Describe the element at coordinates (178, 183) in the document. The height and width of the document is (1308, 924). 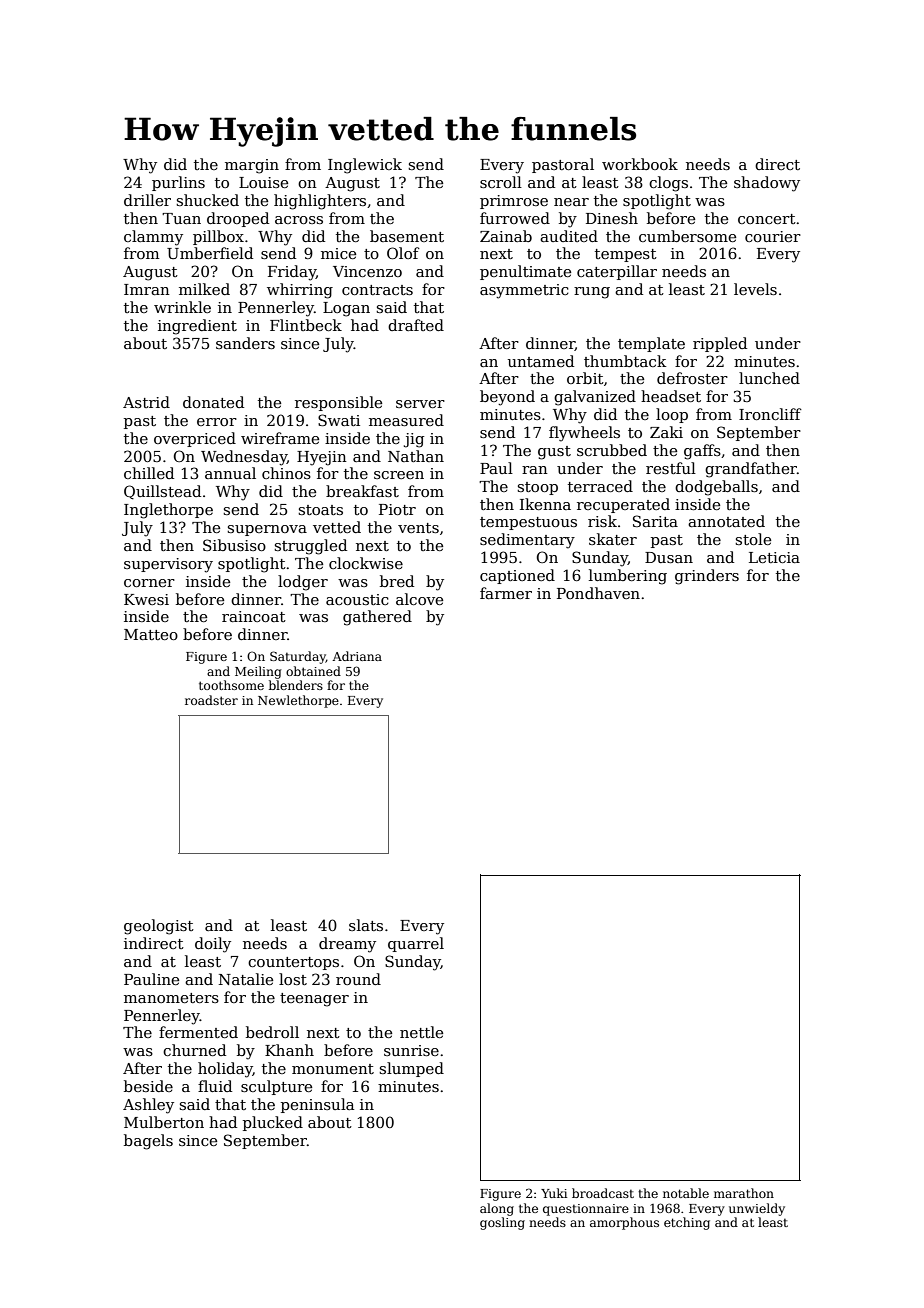
I see `purlins` at that location.
